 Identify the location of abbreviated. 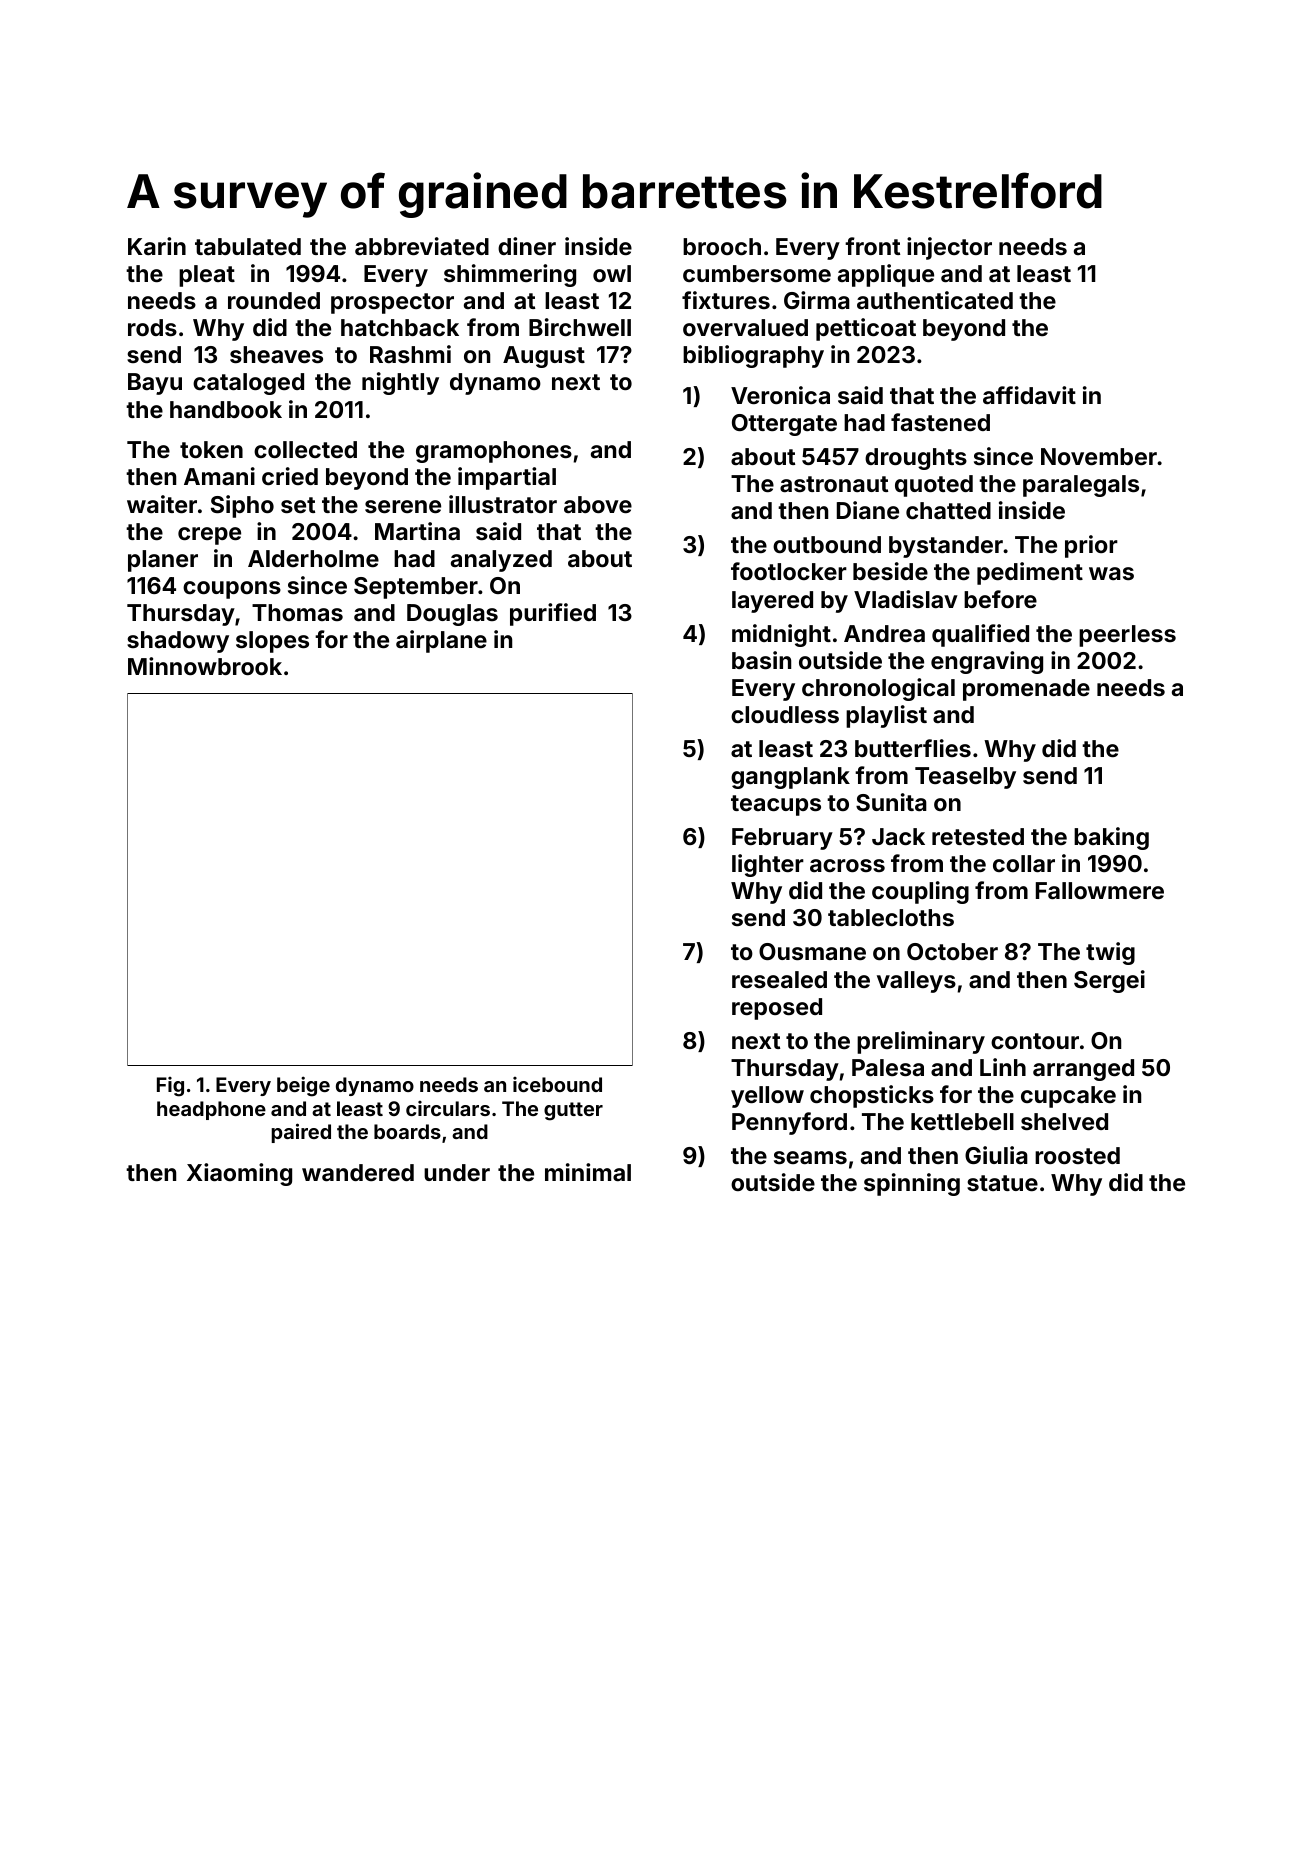
(422, 246).
